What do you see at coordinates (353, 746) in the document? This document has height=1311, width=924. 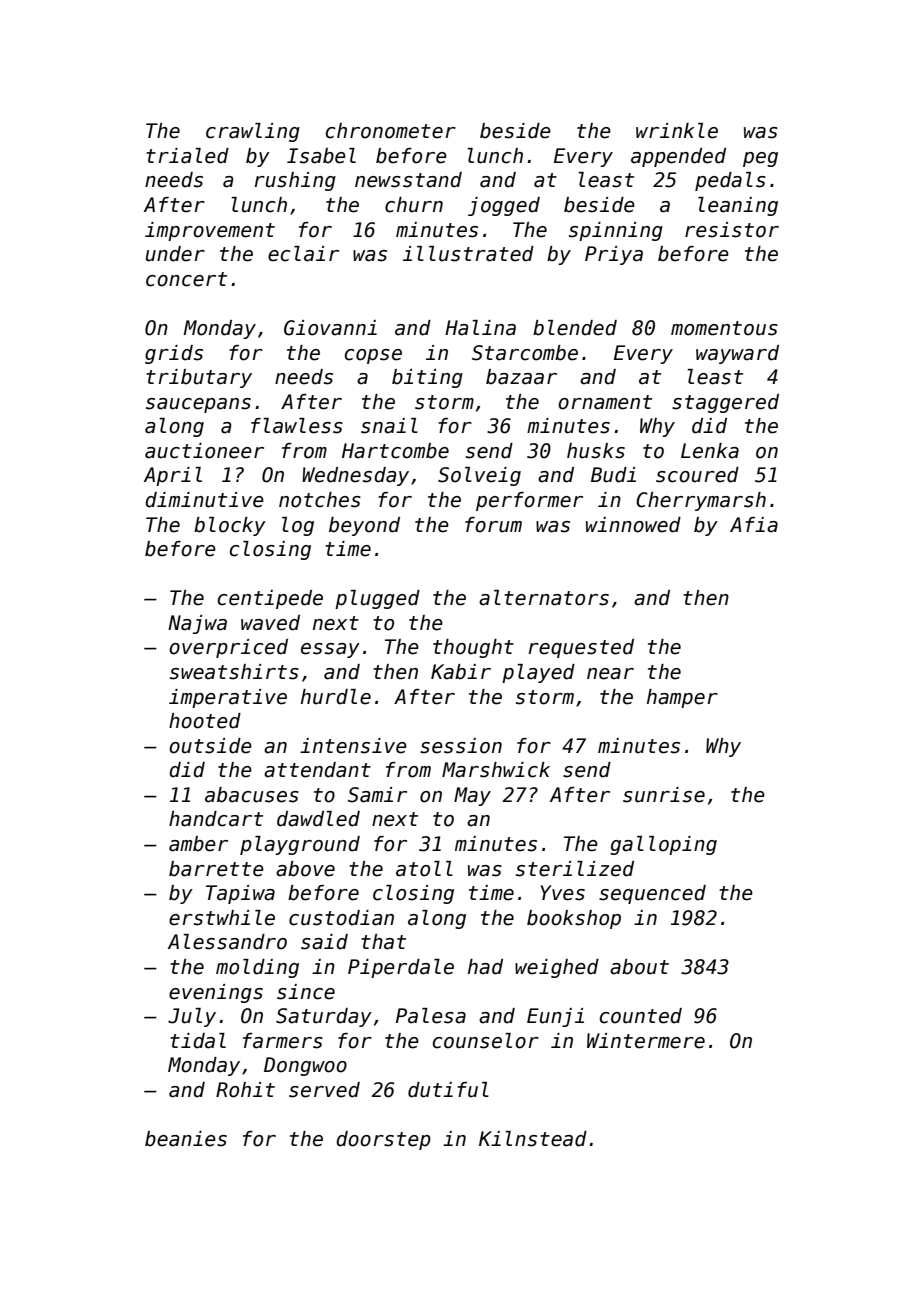 I see `intensive` at bounding box center [353, 746].
